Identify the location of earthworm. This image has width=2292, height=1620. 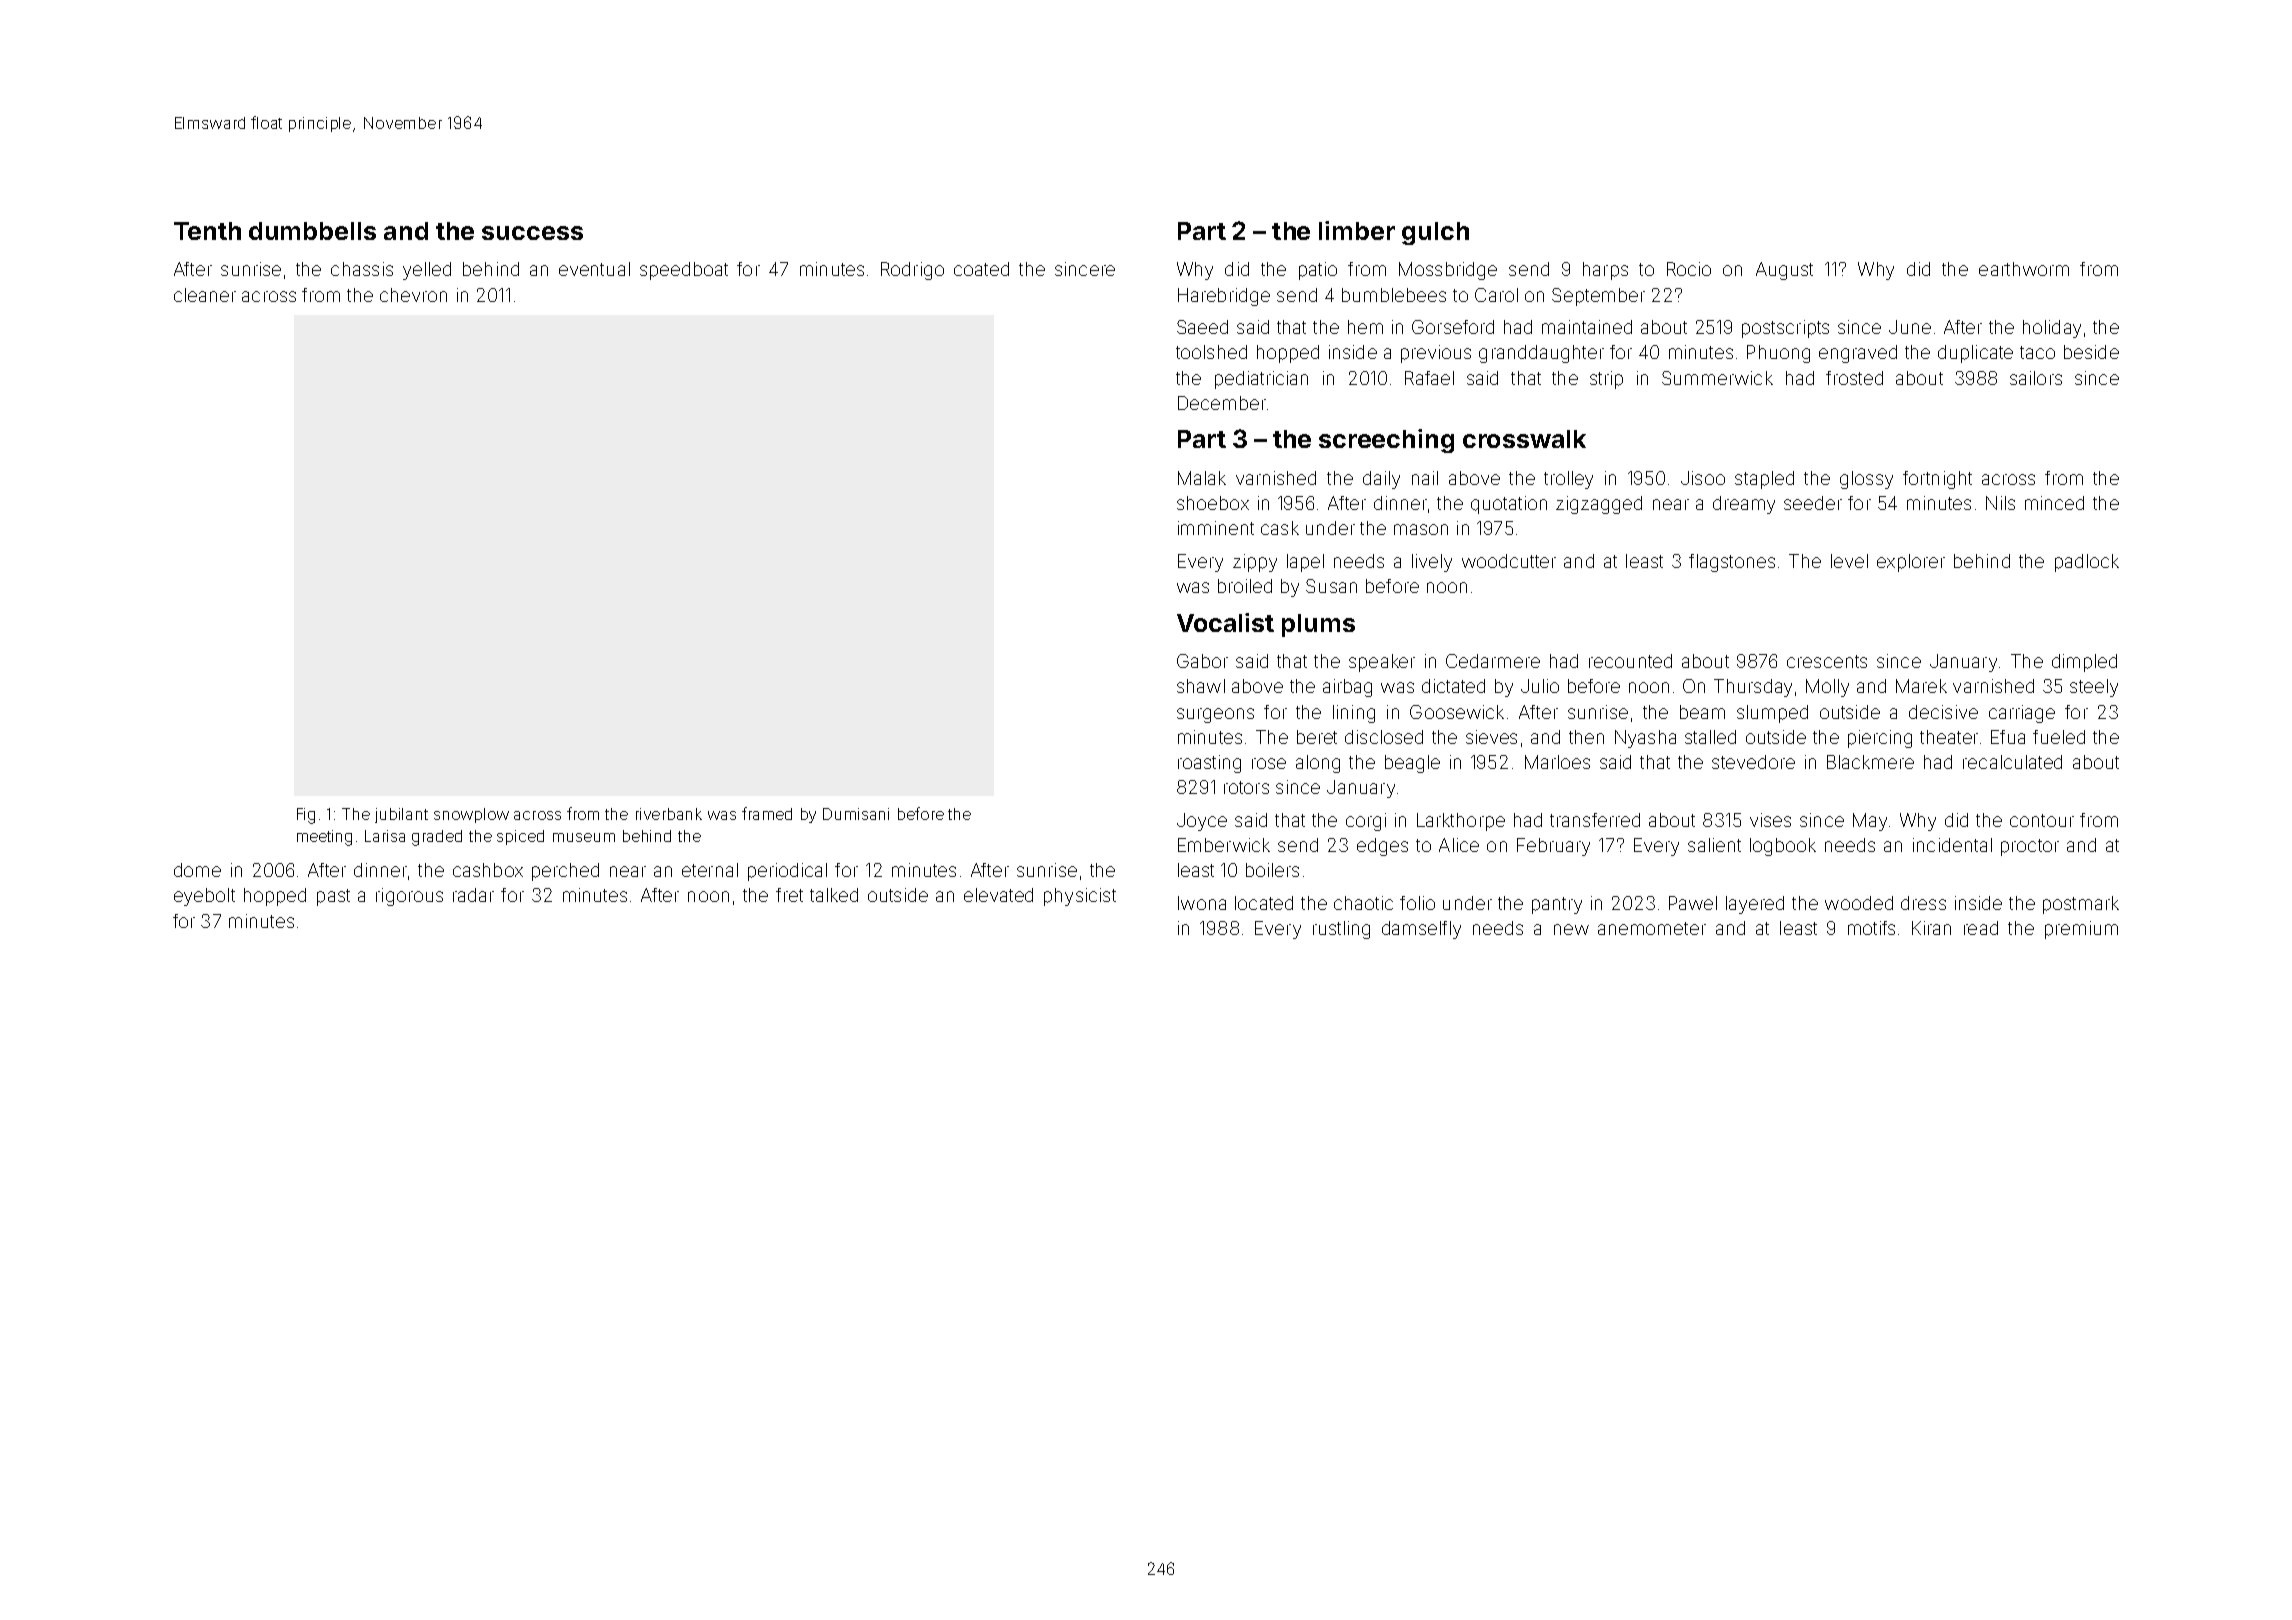
(2024, 269).
